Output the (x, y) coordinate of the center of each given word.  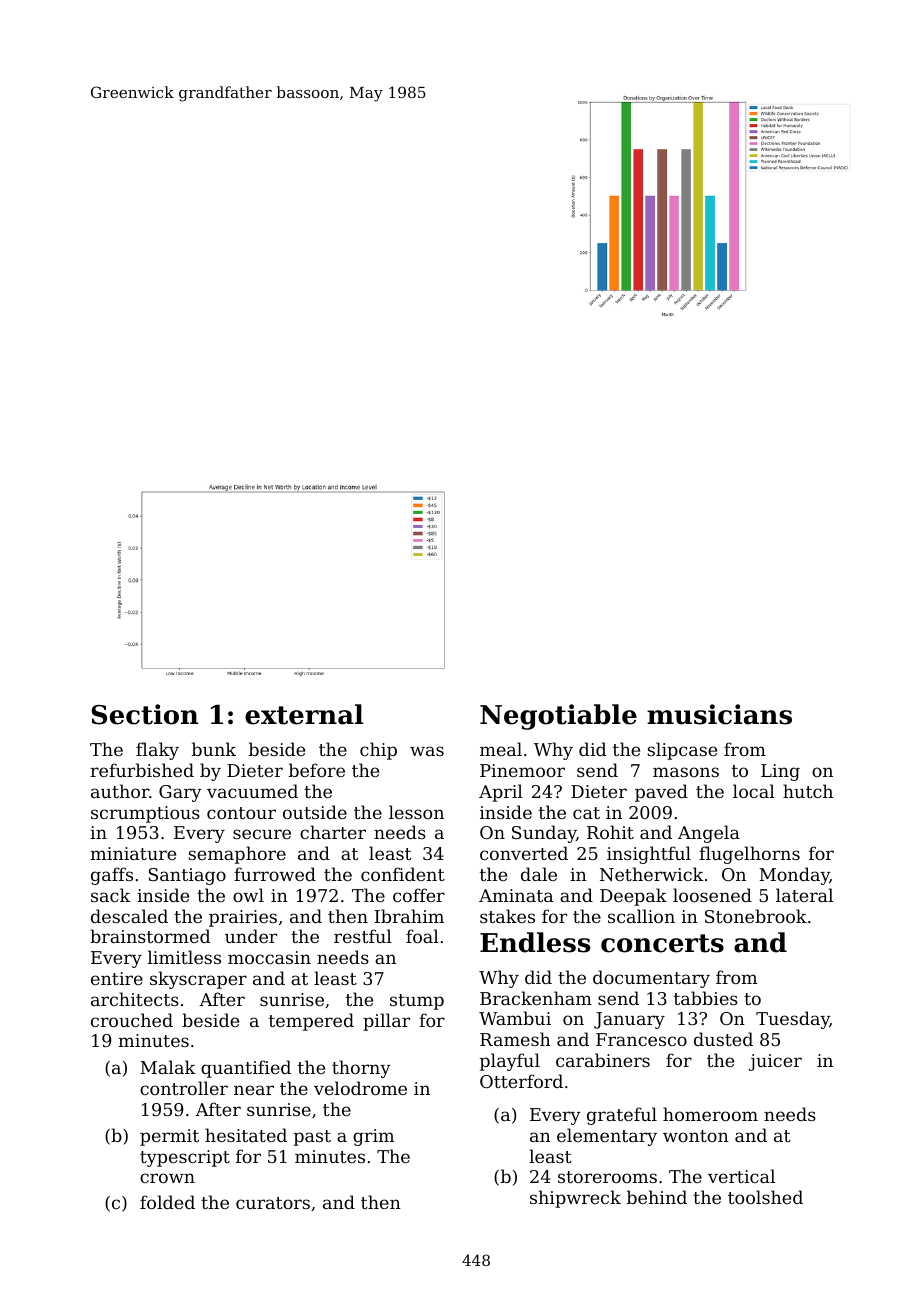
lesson (416, 812)
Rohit (610, 832)
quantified (246, 1069)
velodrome (360, 1088)
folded (167, 1202)
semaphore (237, 855)
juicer (775, 1062)
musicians (719, 714)
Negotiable (558, 717)
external (304, 714)
